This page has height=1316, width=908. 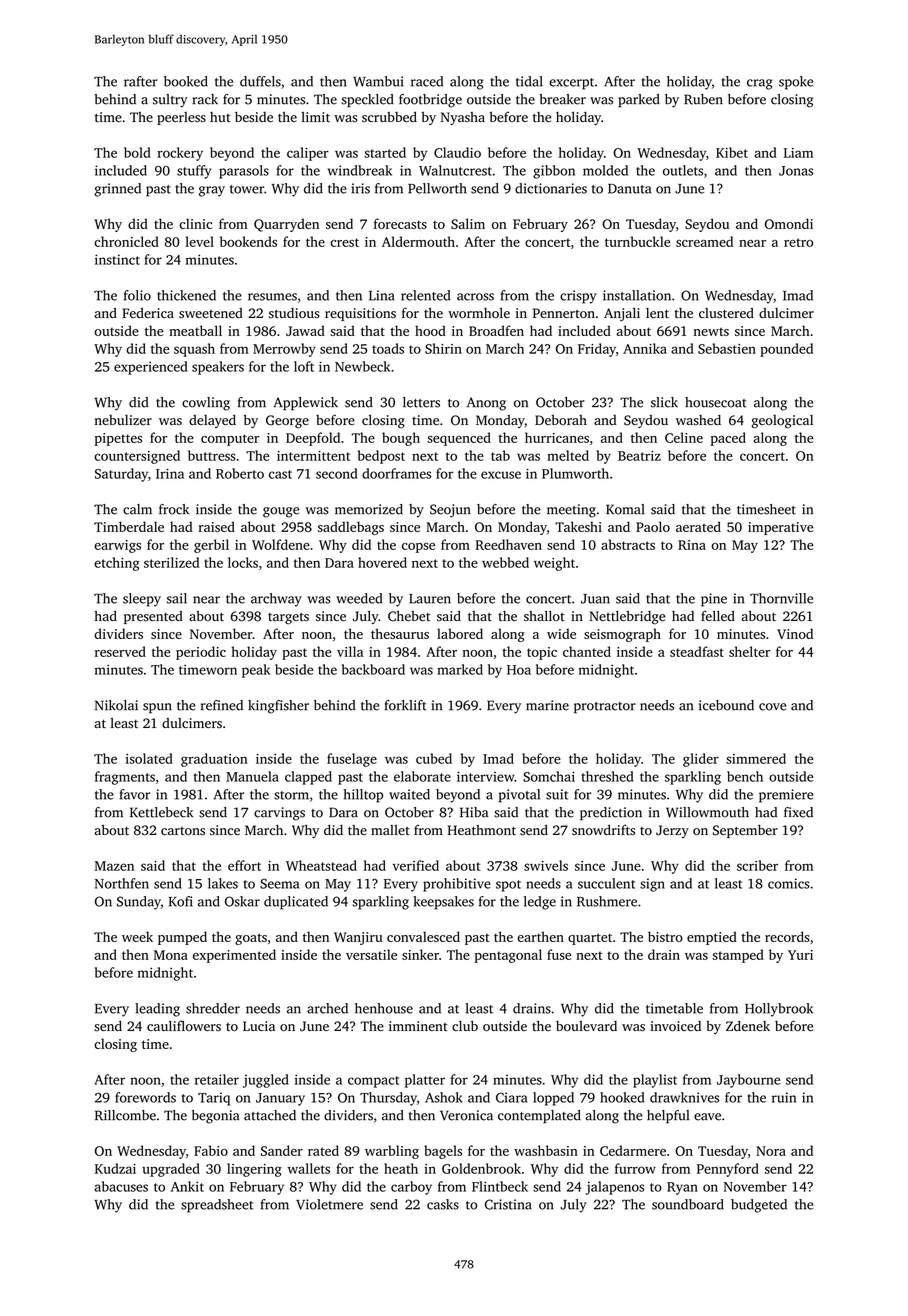 I want to click on Jerzy, so click(x=672, y=831).
